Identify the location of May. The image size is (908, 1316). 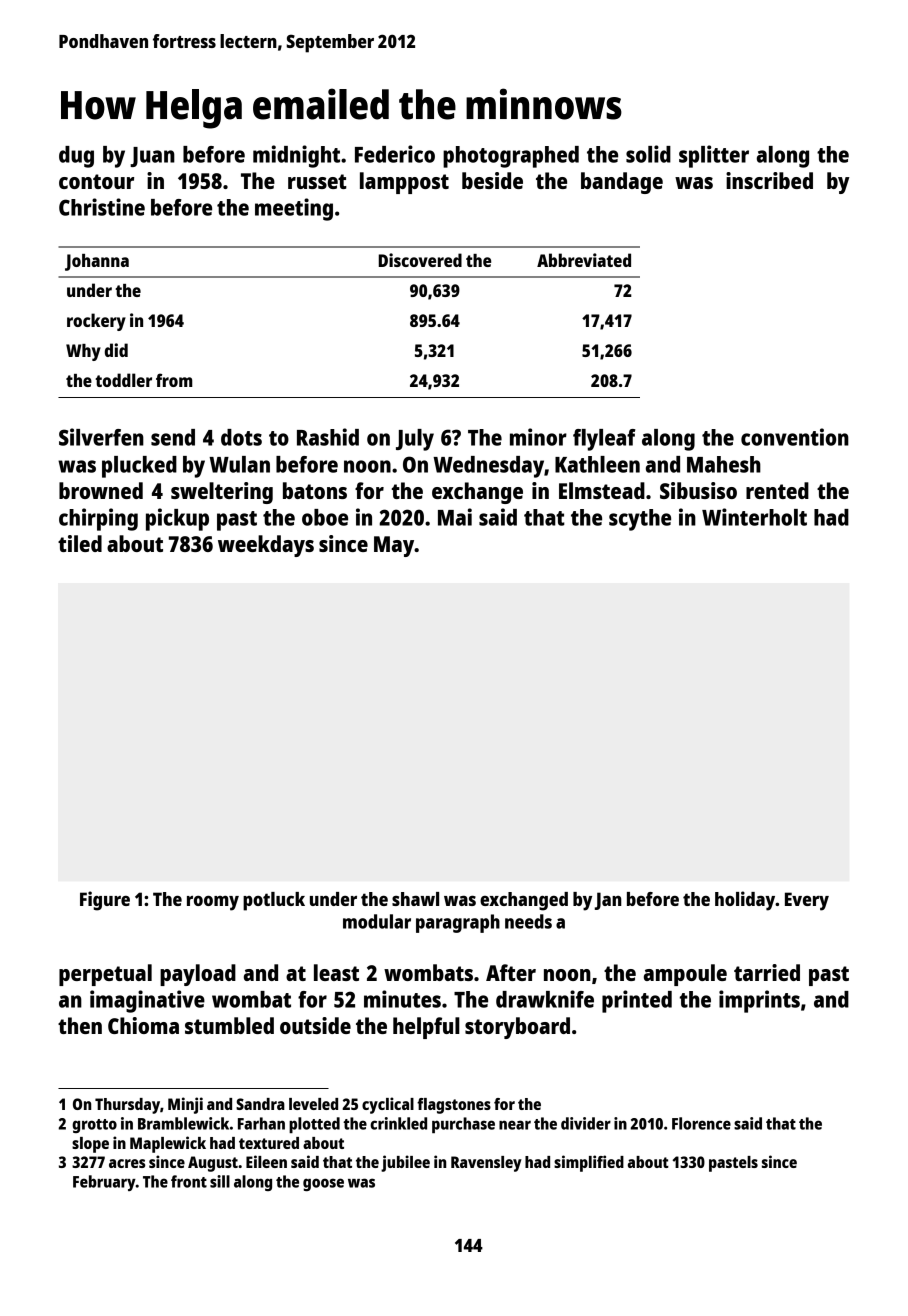
(394, 546).
